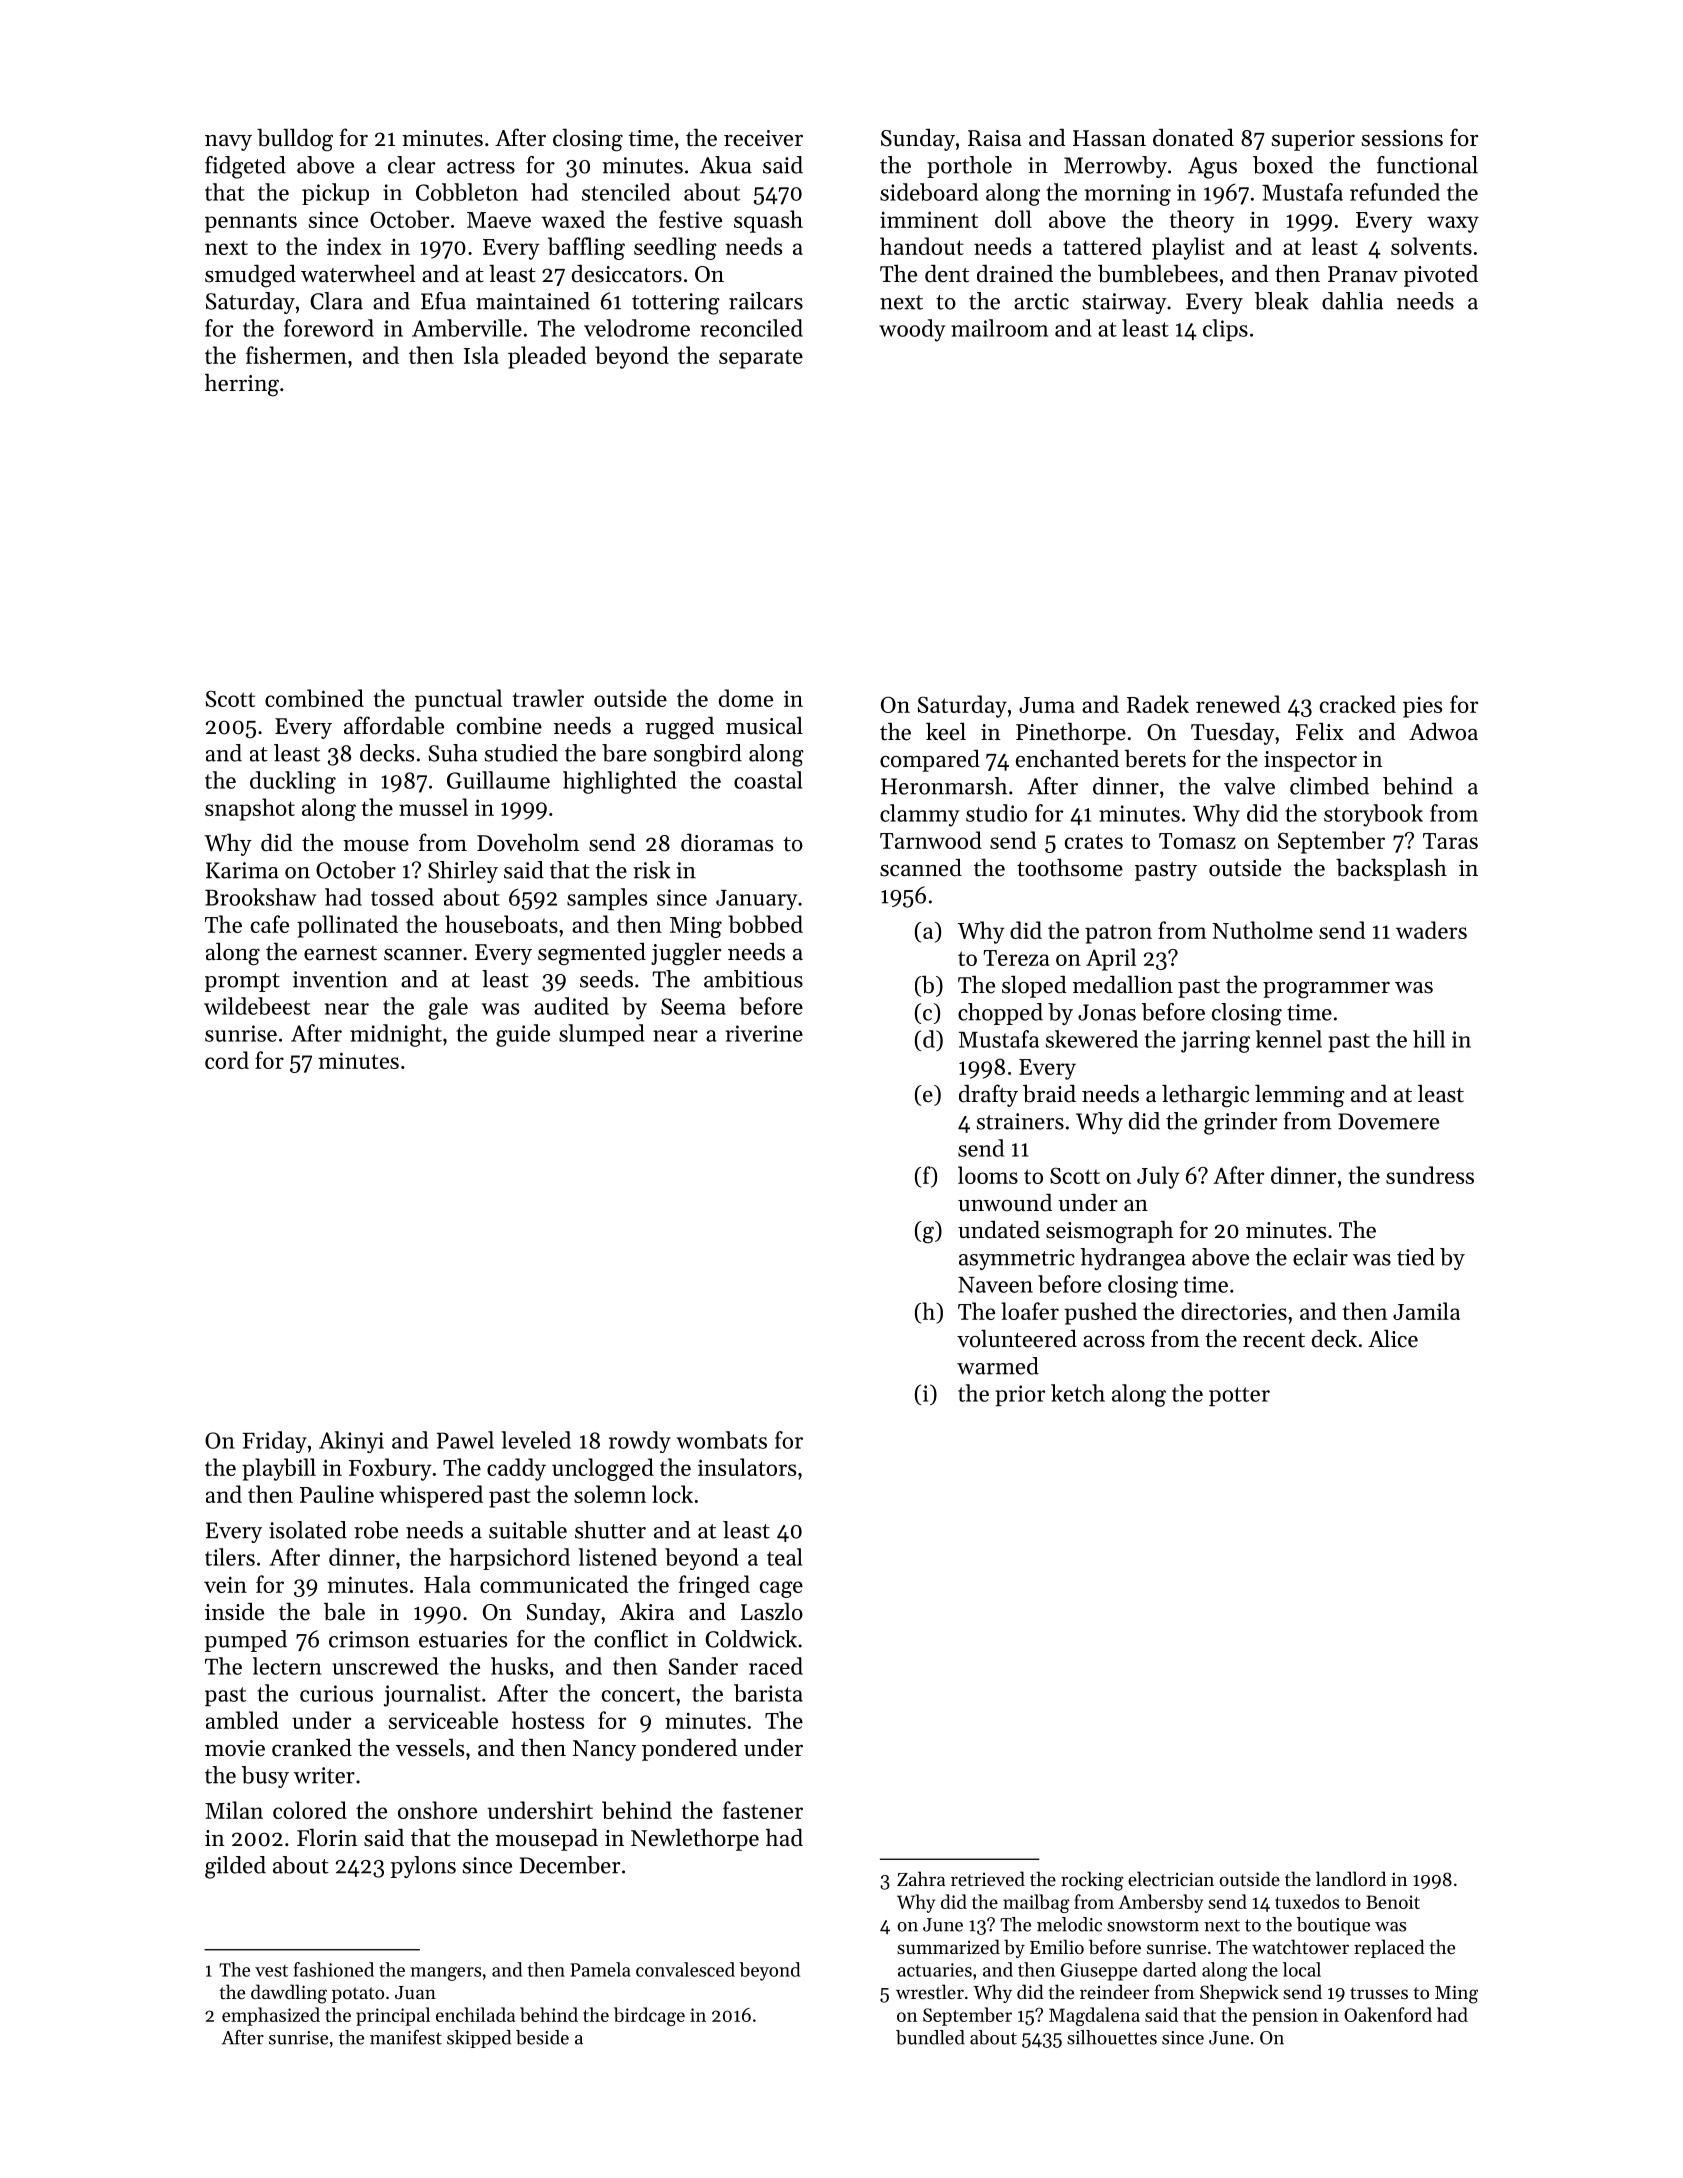 This image has width=1683, height=2178. Describe the element at coordinates (242, 385) in the image. I see `herring` at that location.
